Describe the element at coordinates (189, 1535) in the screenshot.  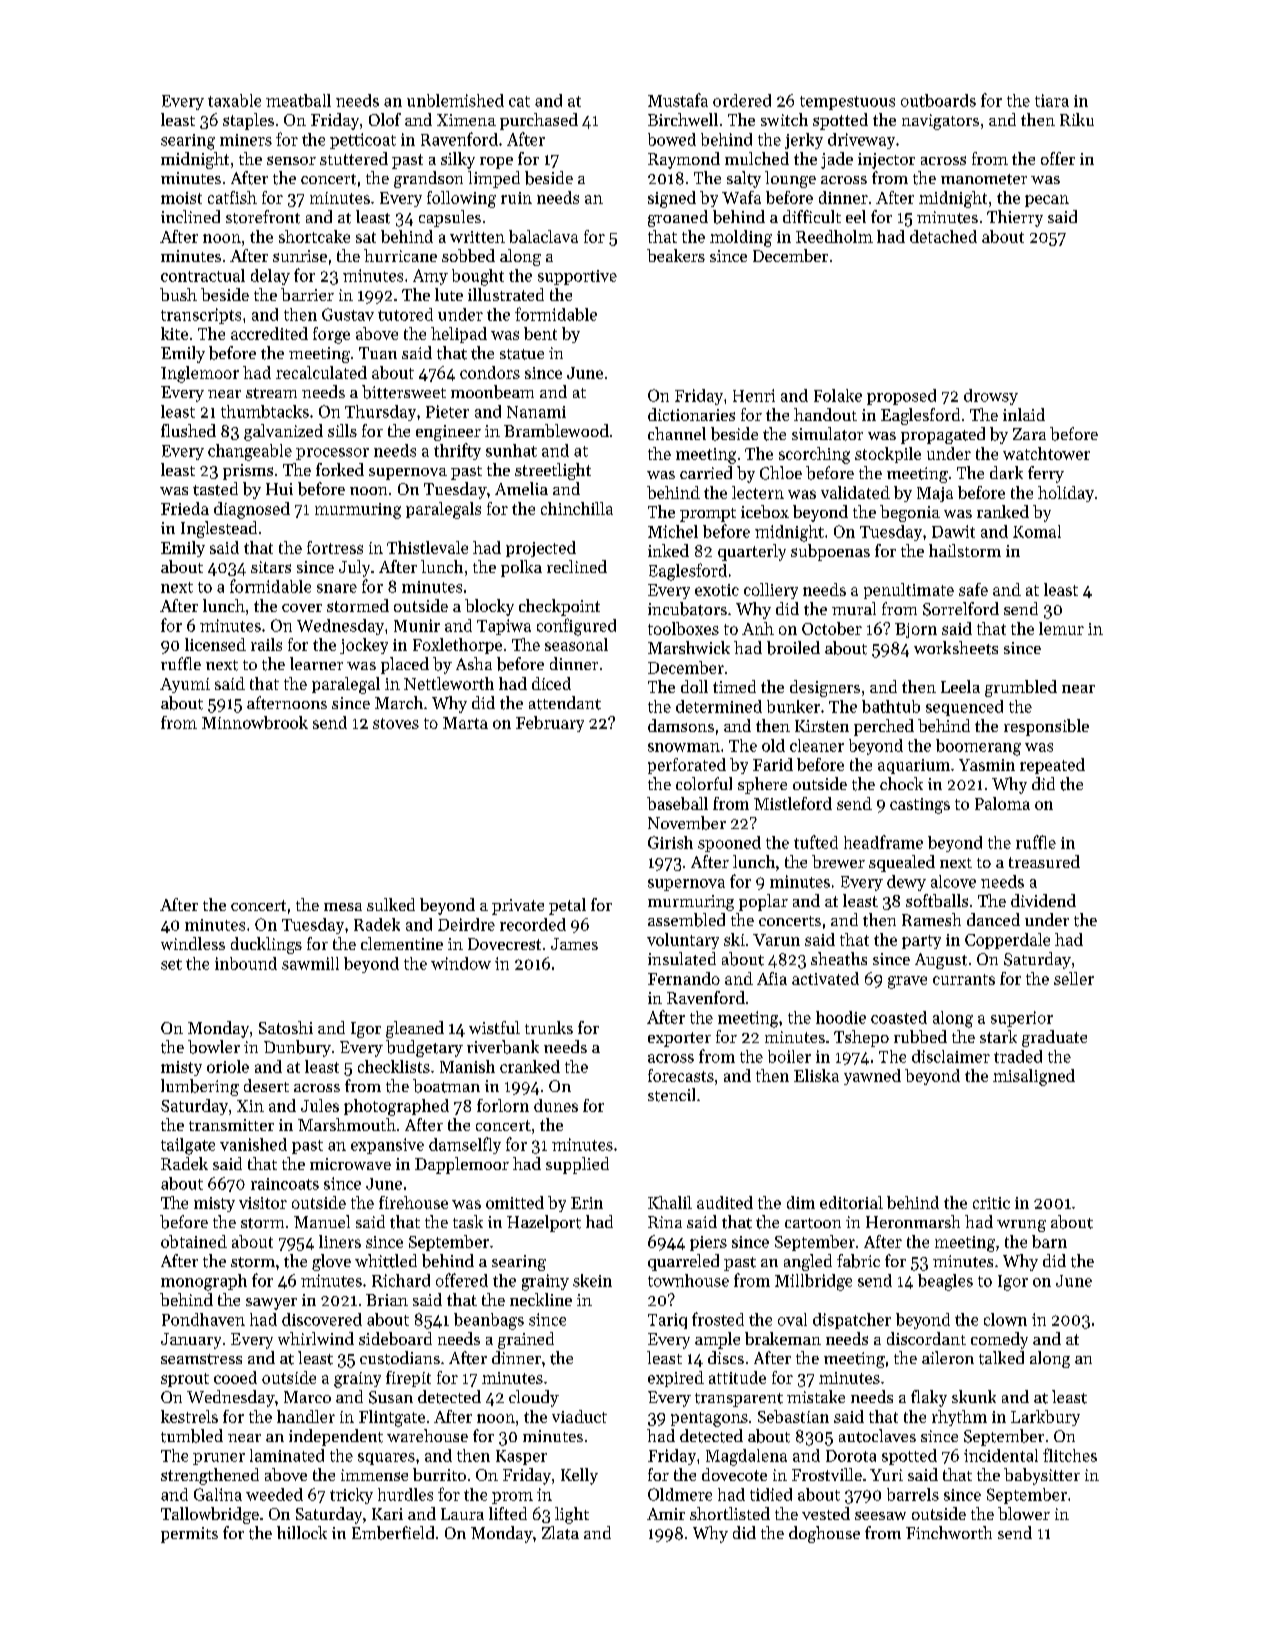
I see `permits` at that location.
